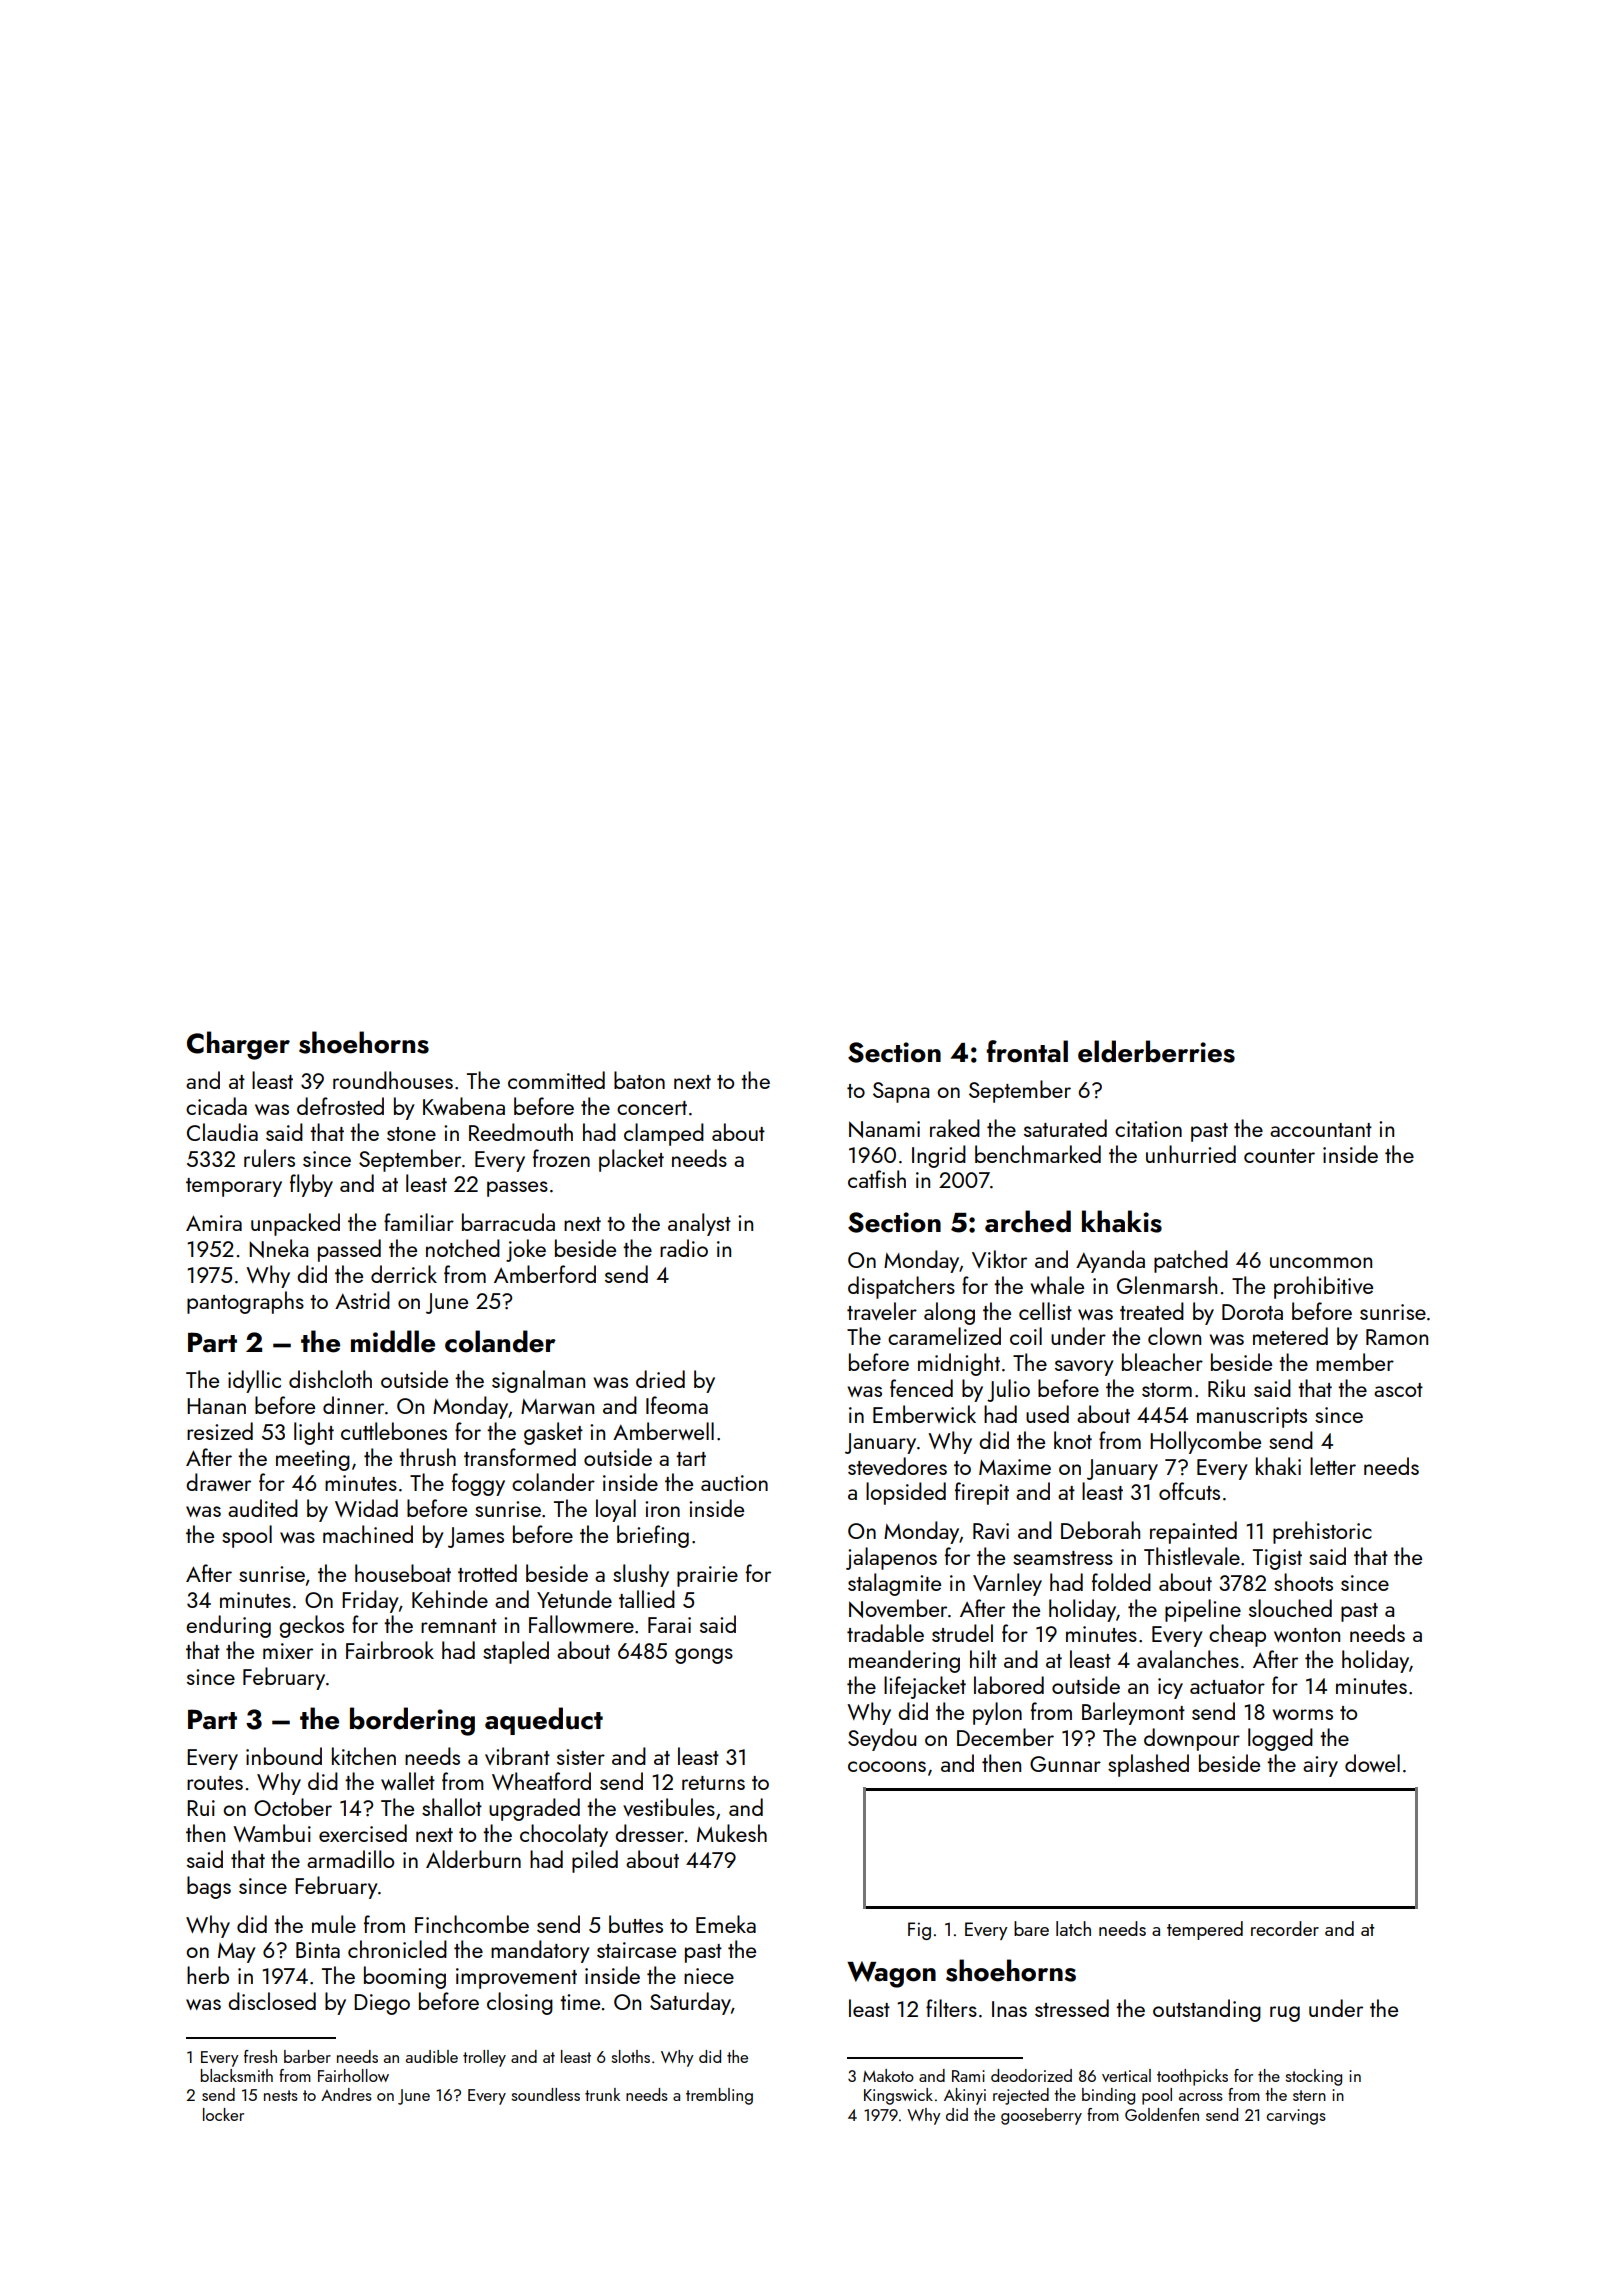 Image resolution: width=1620 pixels, height=2292 pixels. I want to click on aqueduct, so click(544, 1721).
